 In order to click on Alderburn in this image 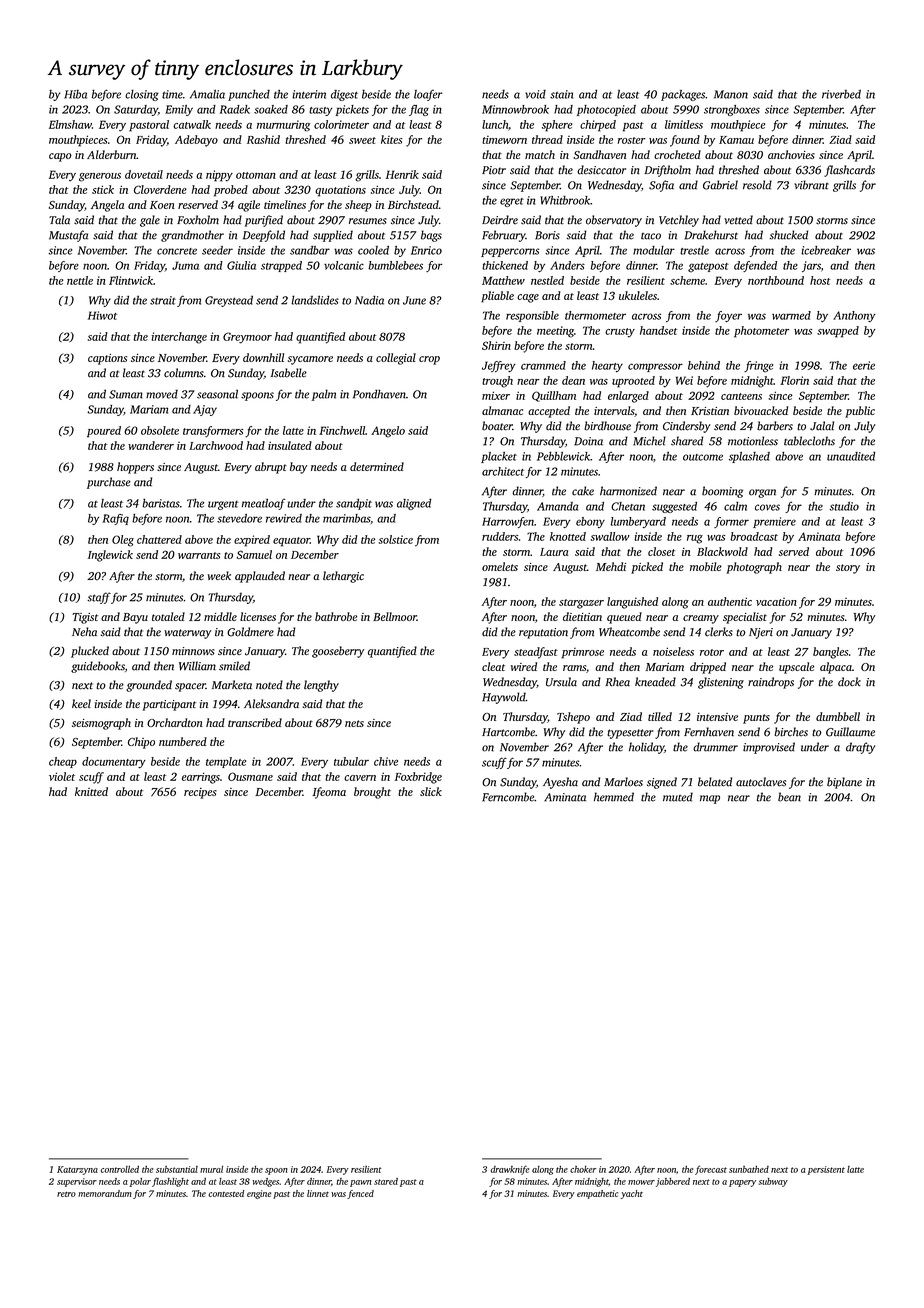, I will do `click(111, 154)`.
